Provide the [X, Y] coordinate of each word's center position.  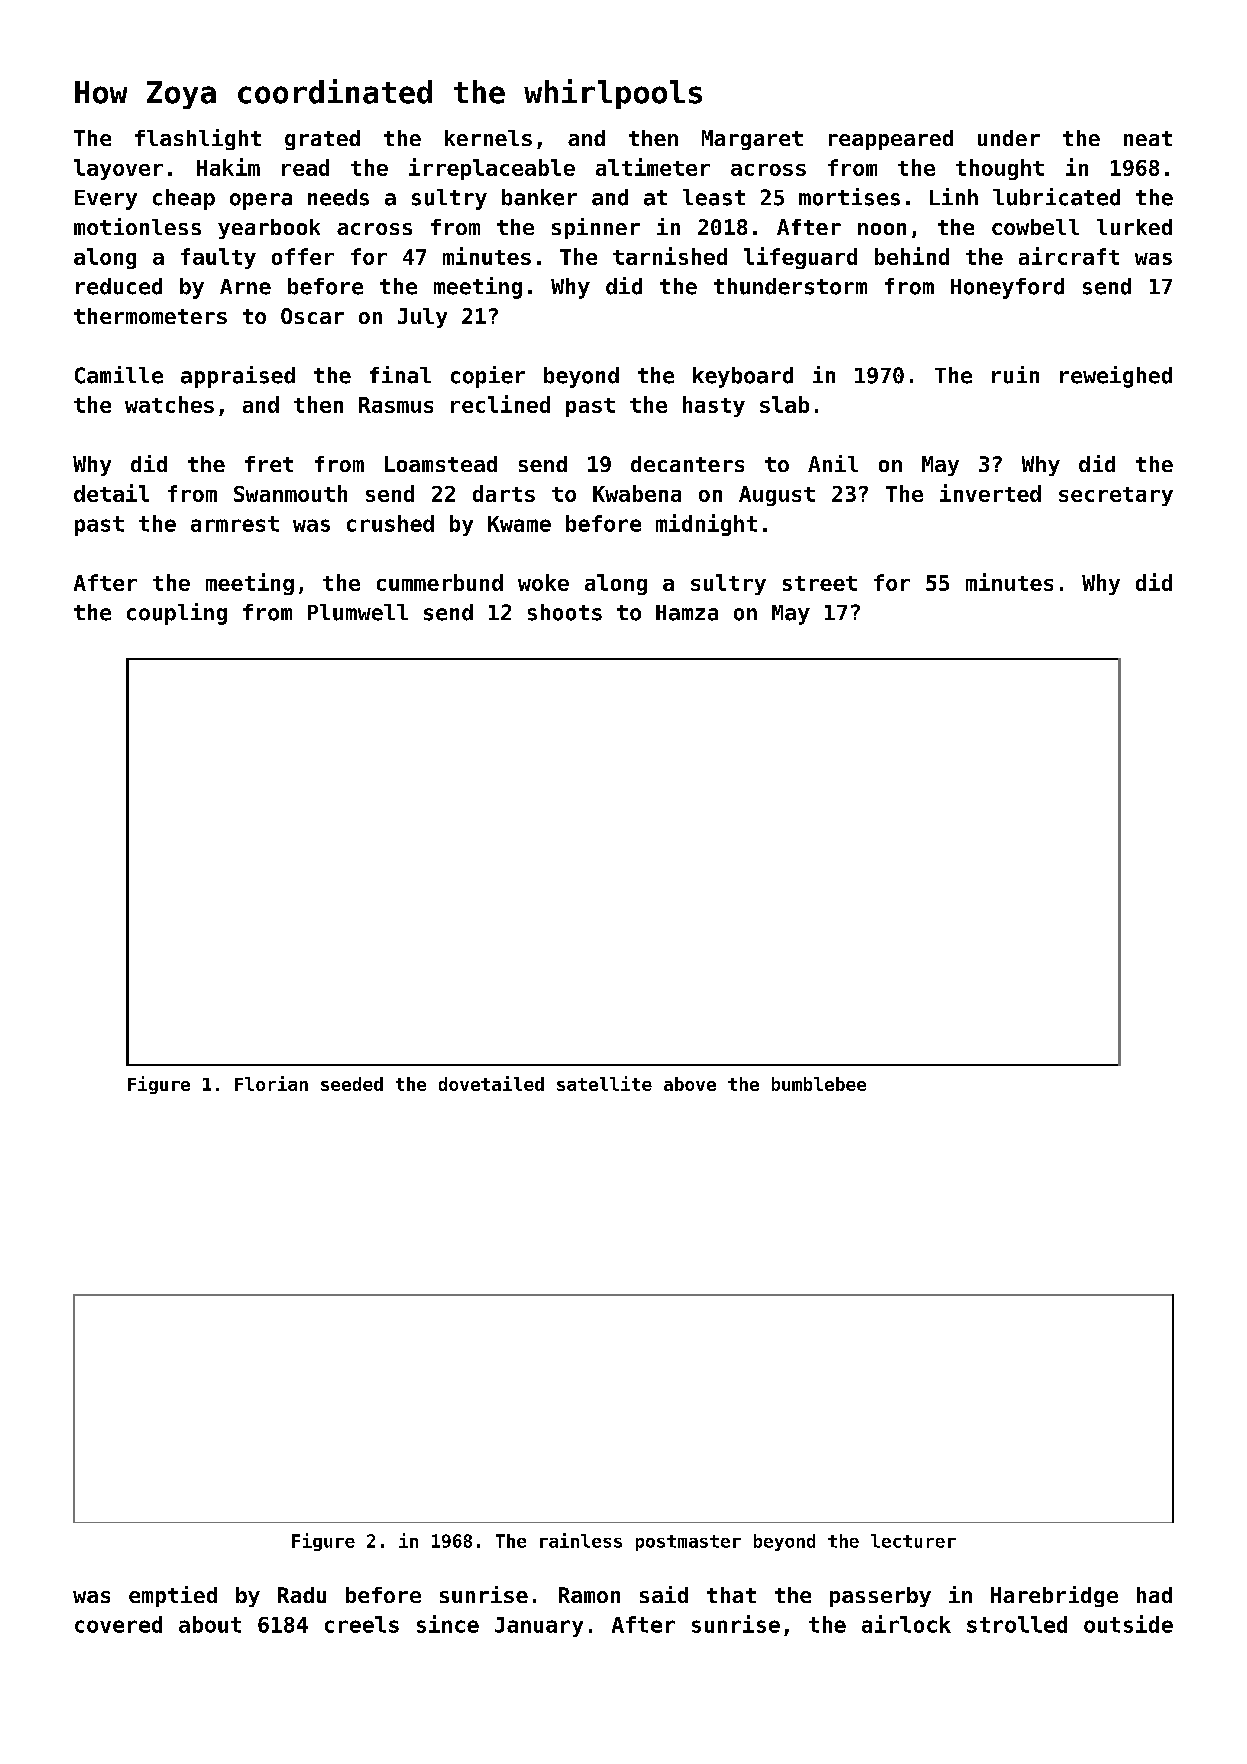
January [539, 1627]
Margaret [752, 140]
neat [1148, 138]
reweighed [1116, 377]
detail [111, 493]
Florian [271, 1083]
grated [322, 140]
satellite [604, 1083]
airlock [906, 1624]
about [210, 1624]
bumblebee [819, 1084]
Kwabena [637, 493]
